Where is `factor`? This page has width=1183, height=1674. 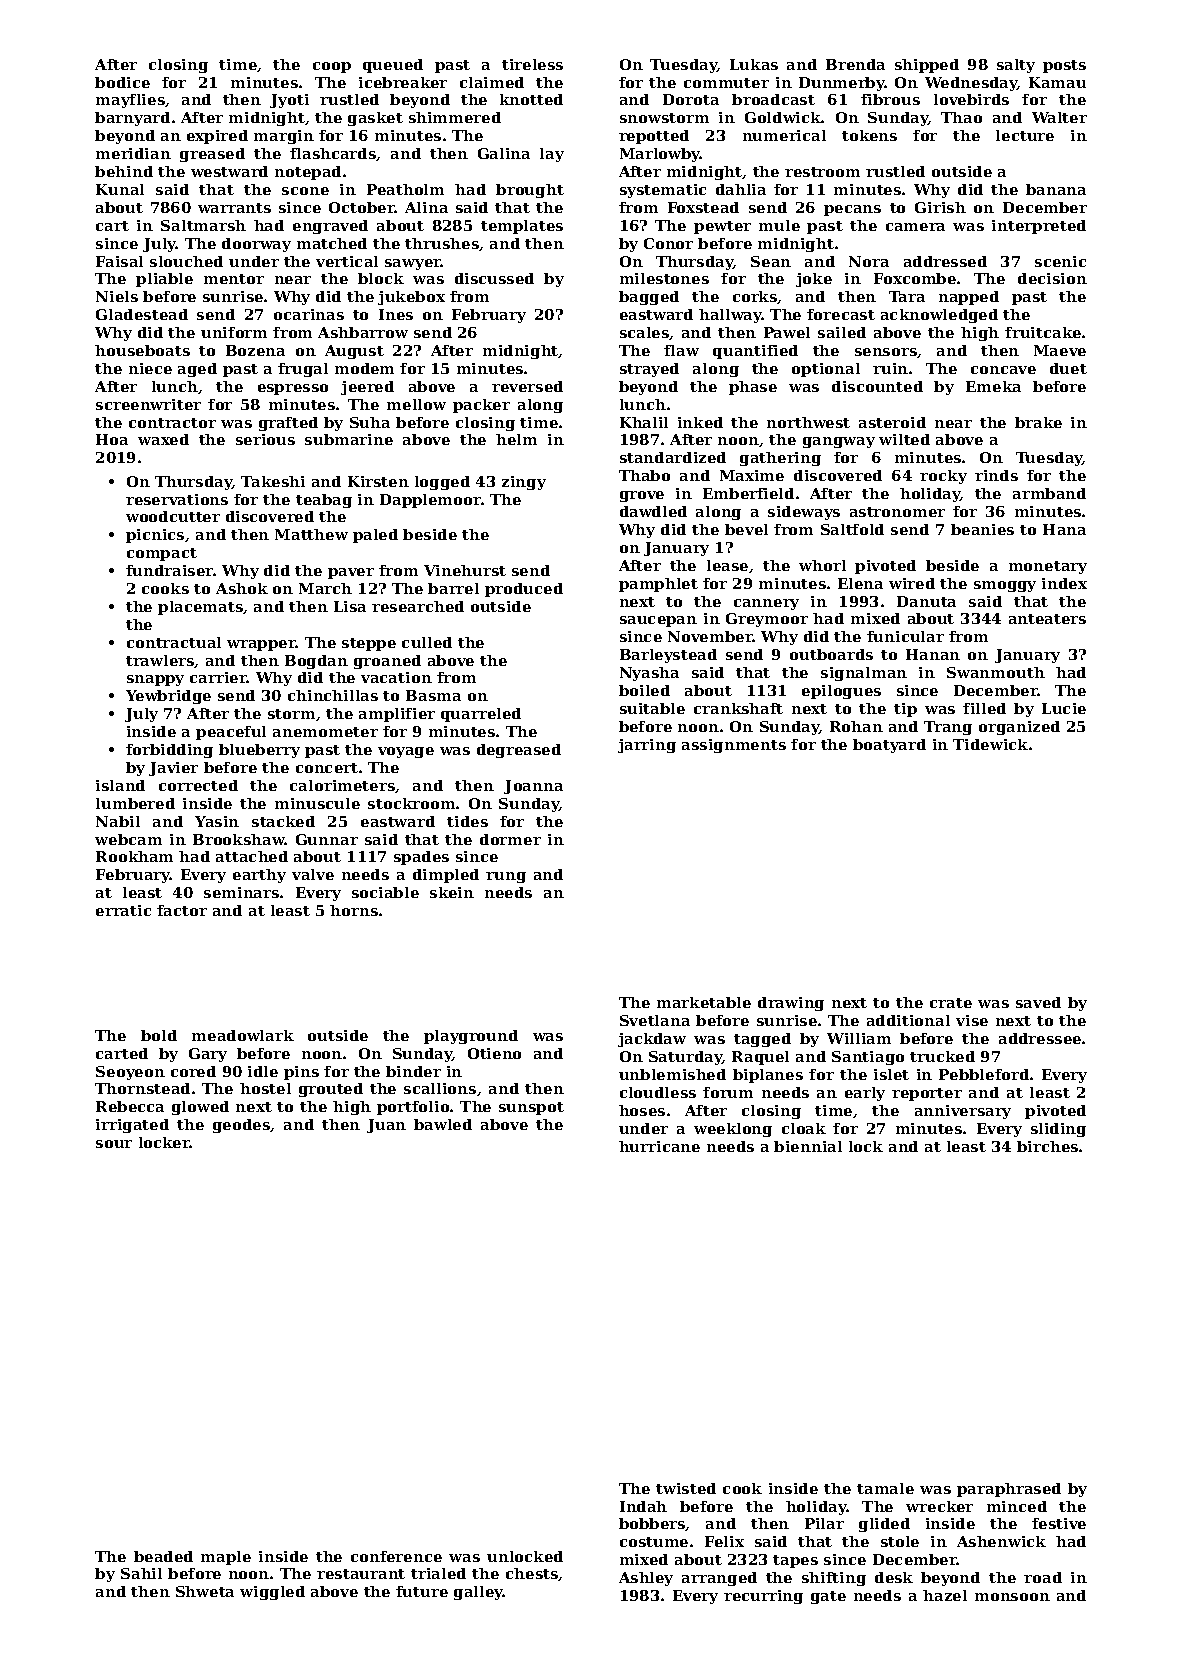 factor is located at coordinates (182, 910).
